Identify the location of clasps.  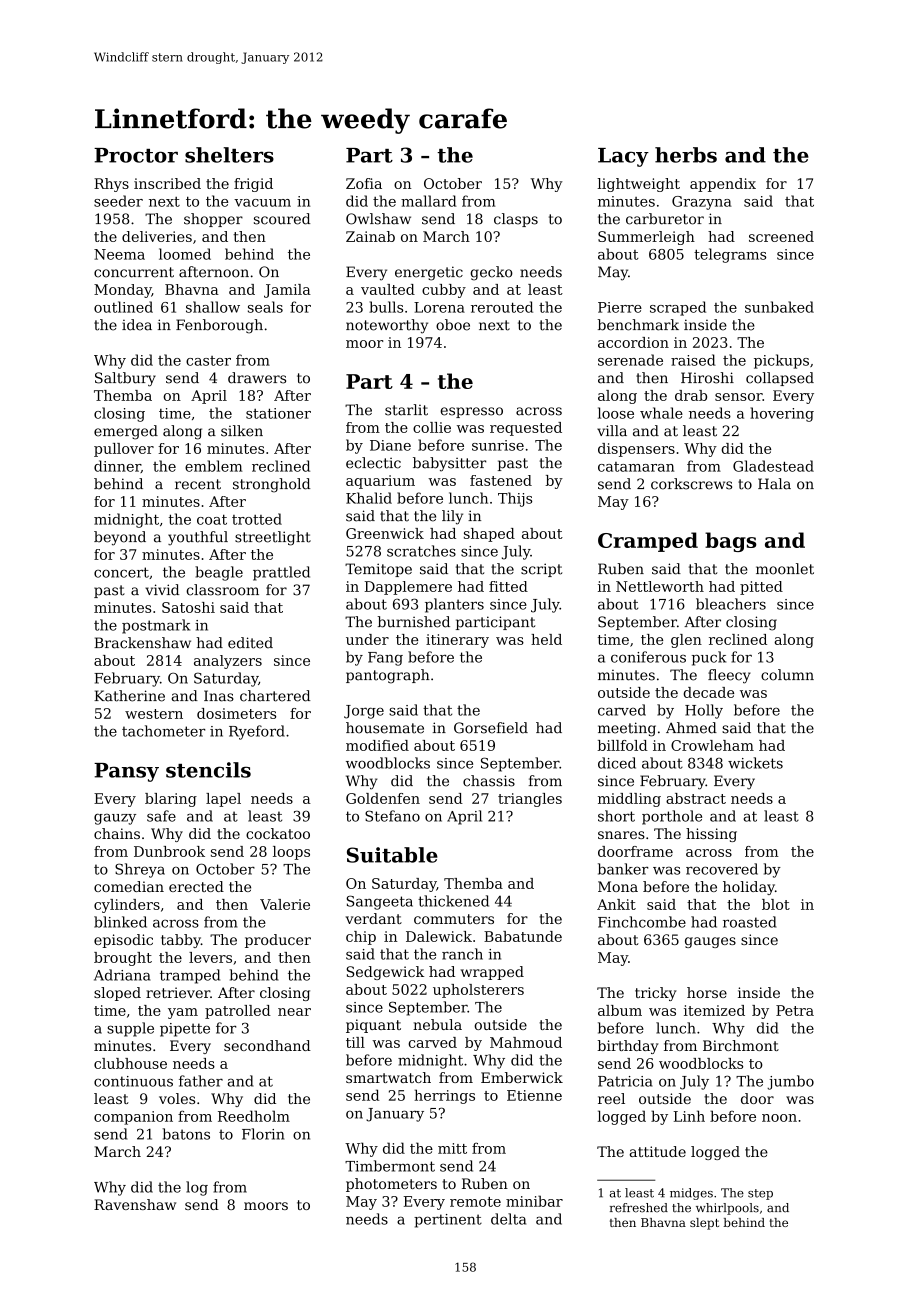
(516, 220).
